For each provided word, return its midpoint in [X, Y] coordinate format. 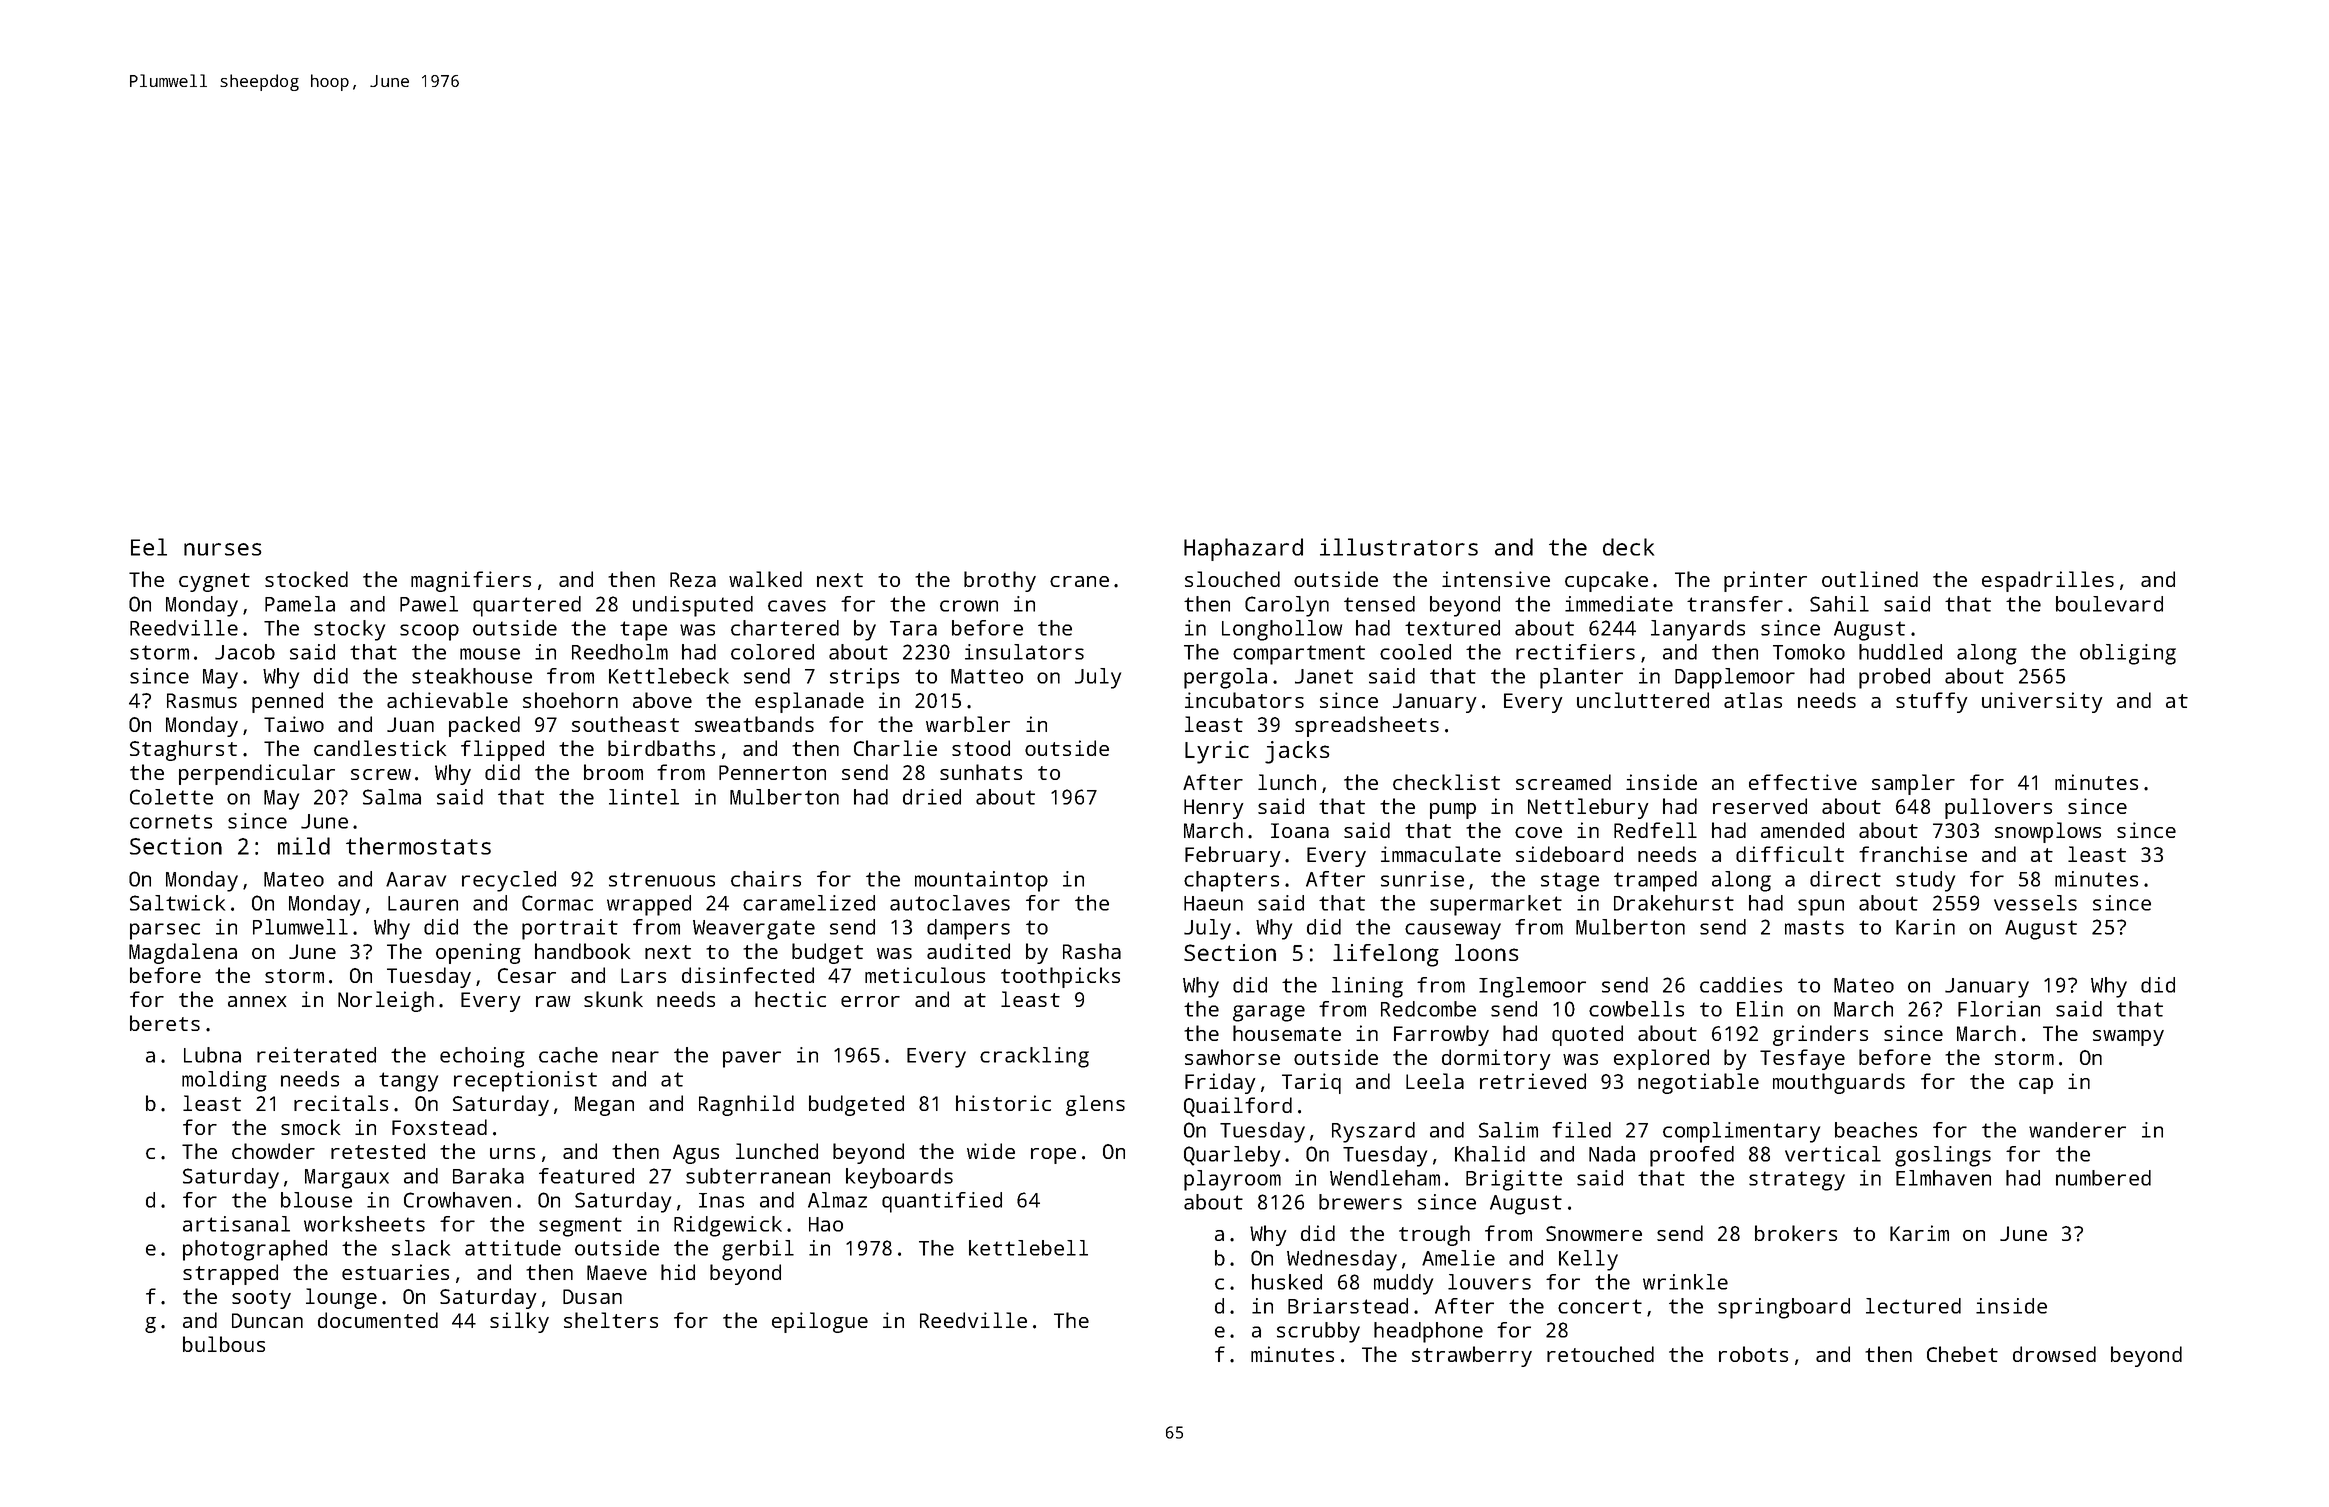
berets [165, 1023]
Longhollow [1282, 630]
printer [1765, 581]
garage [1269, 1013]
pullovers [1998, 808]
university [2042, 702]
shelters [611, 1320]
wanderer [2077, 1130]
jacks [1297, 752]
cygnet [214, 582]
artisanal [236, 1224]
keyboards [899, 1178]
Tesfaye [1802, 1059]
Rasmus [202, 700]
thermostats [418, 846]
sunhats [981, 772]
